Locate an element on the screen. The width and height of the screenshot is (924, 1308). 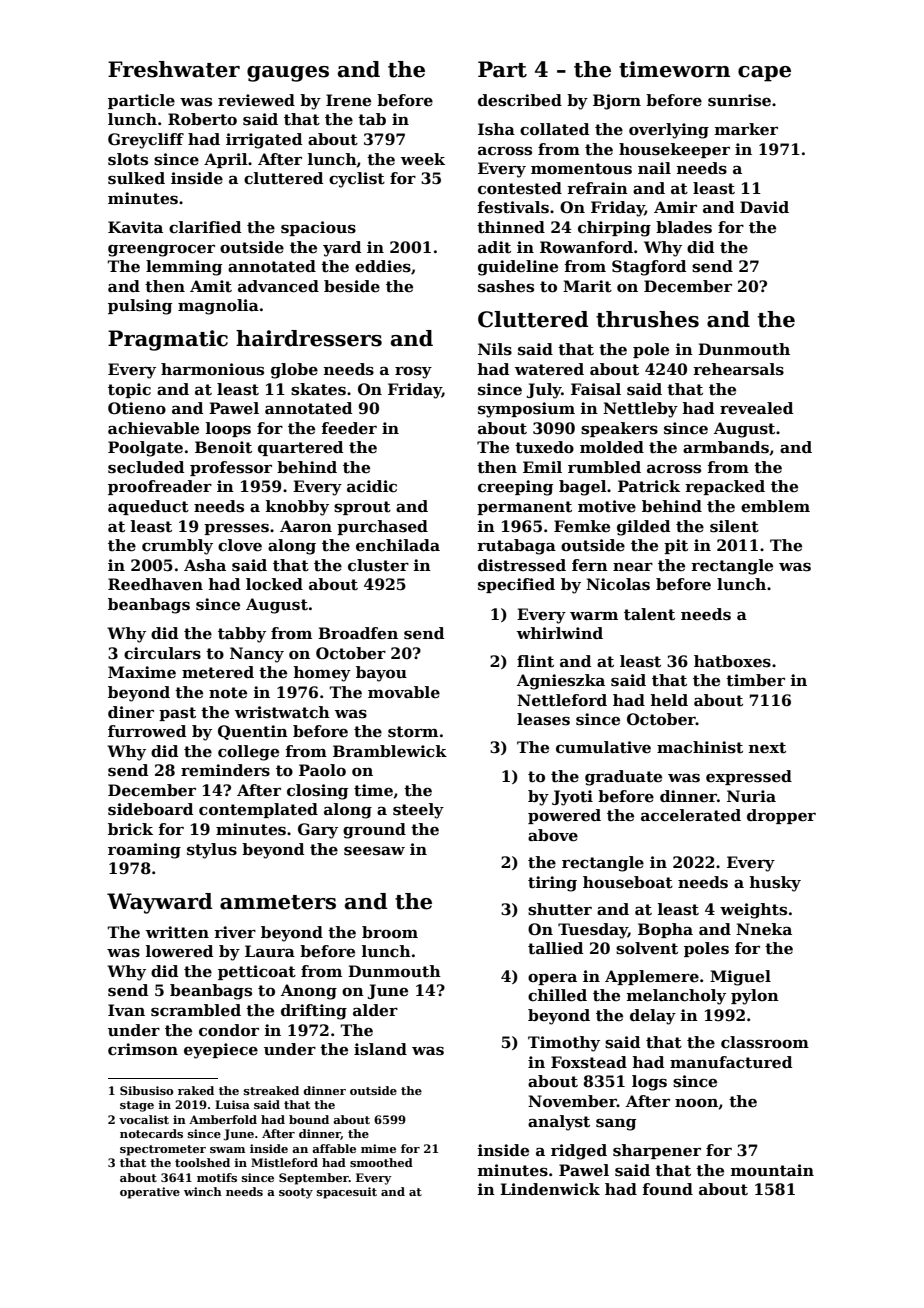
described is located at coordinates (520, 100).
